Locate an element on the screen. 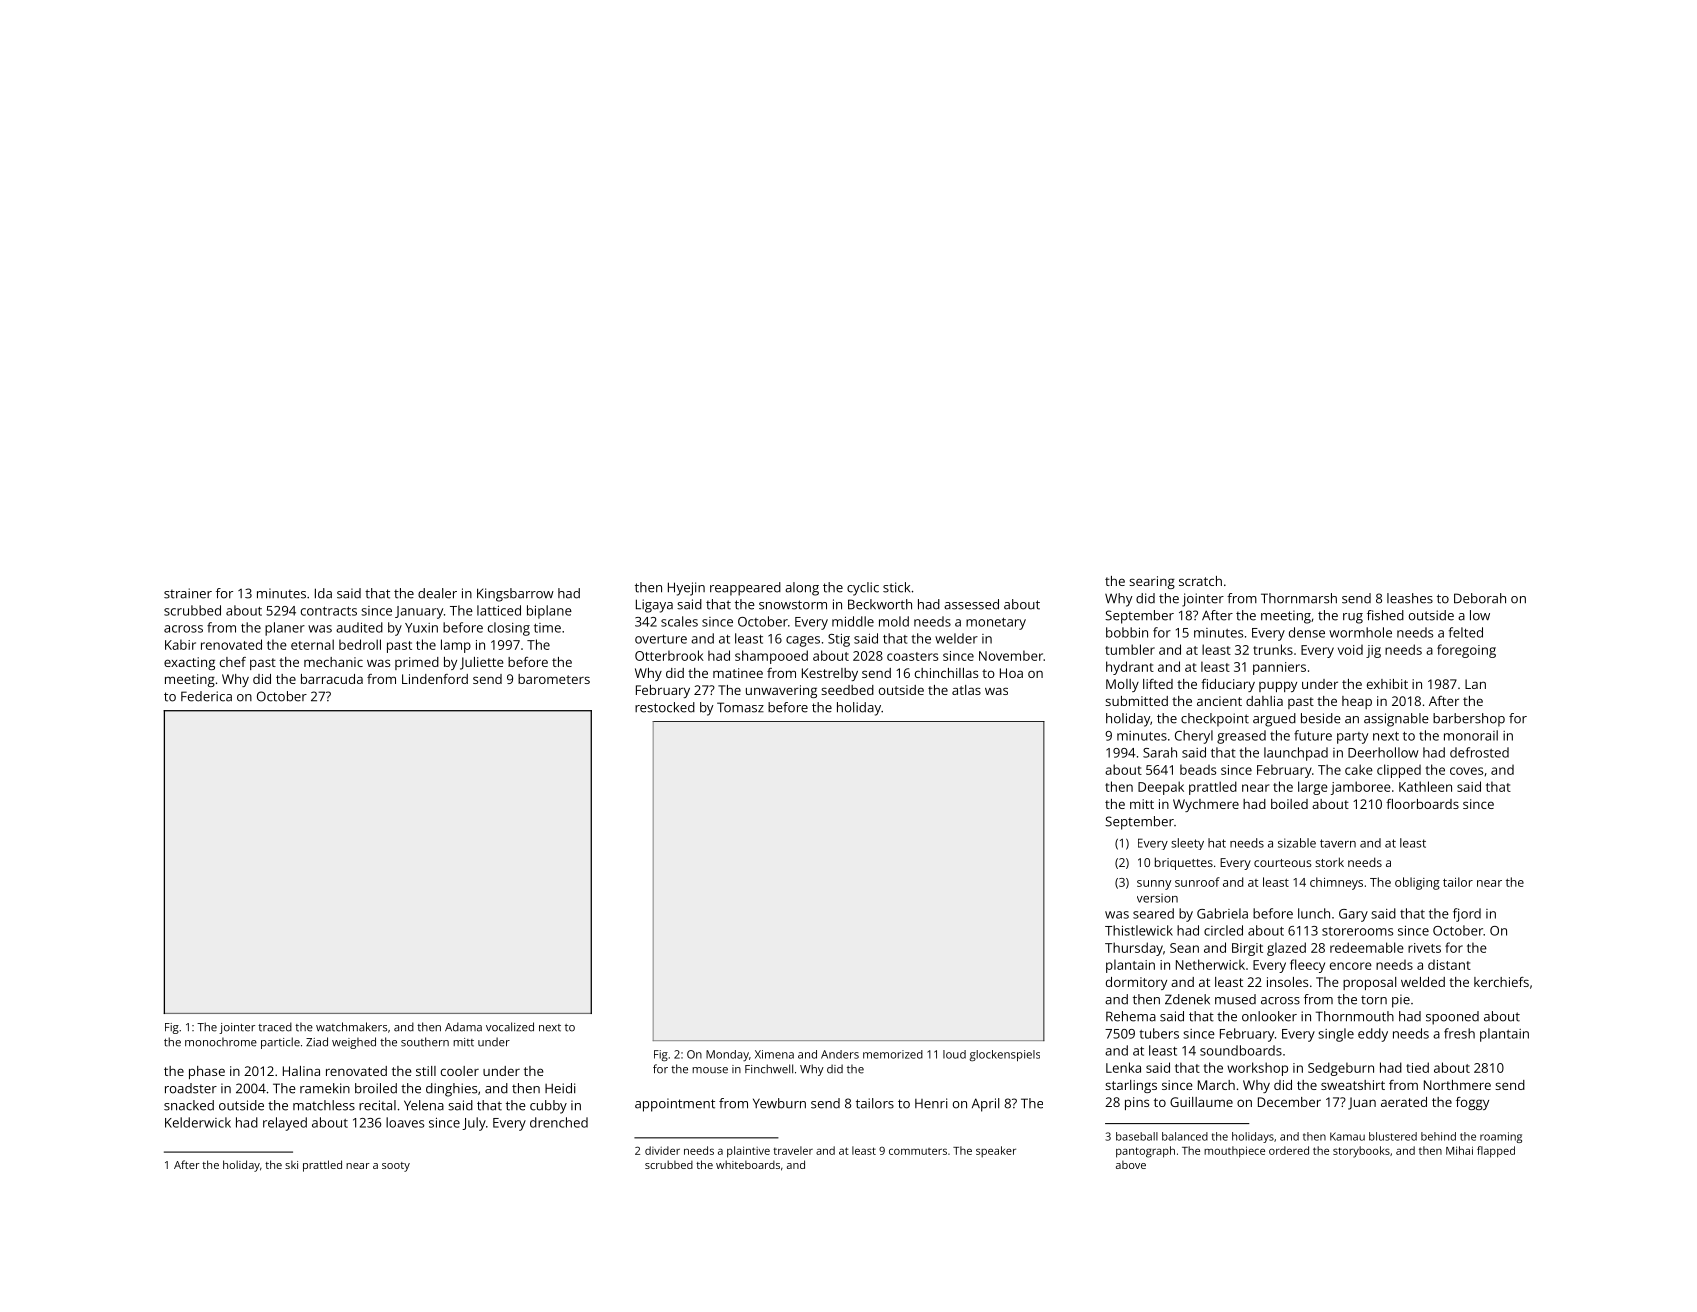 This screenshot has height=1312, width=1697. tubers is located at coordinates (1159, 1033).
